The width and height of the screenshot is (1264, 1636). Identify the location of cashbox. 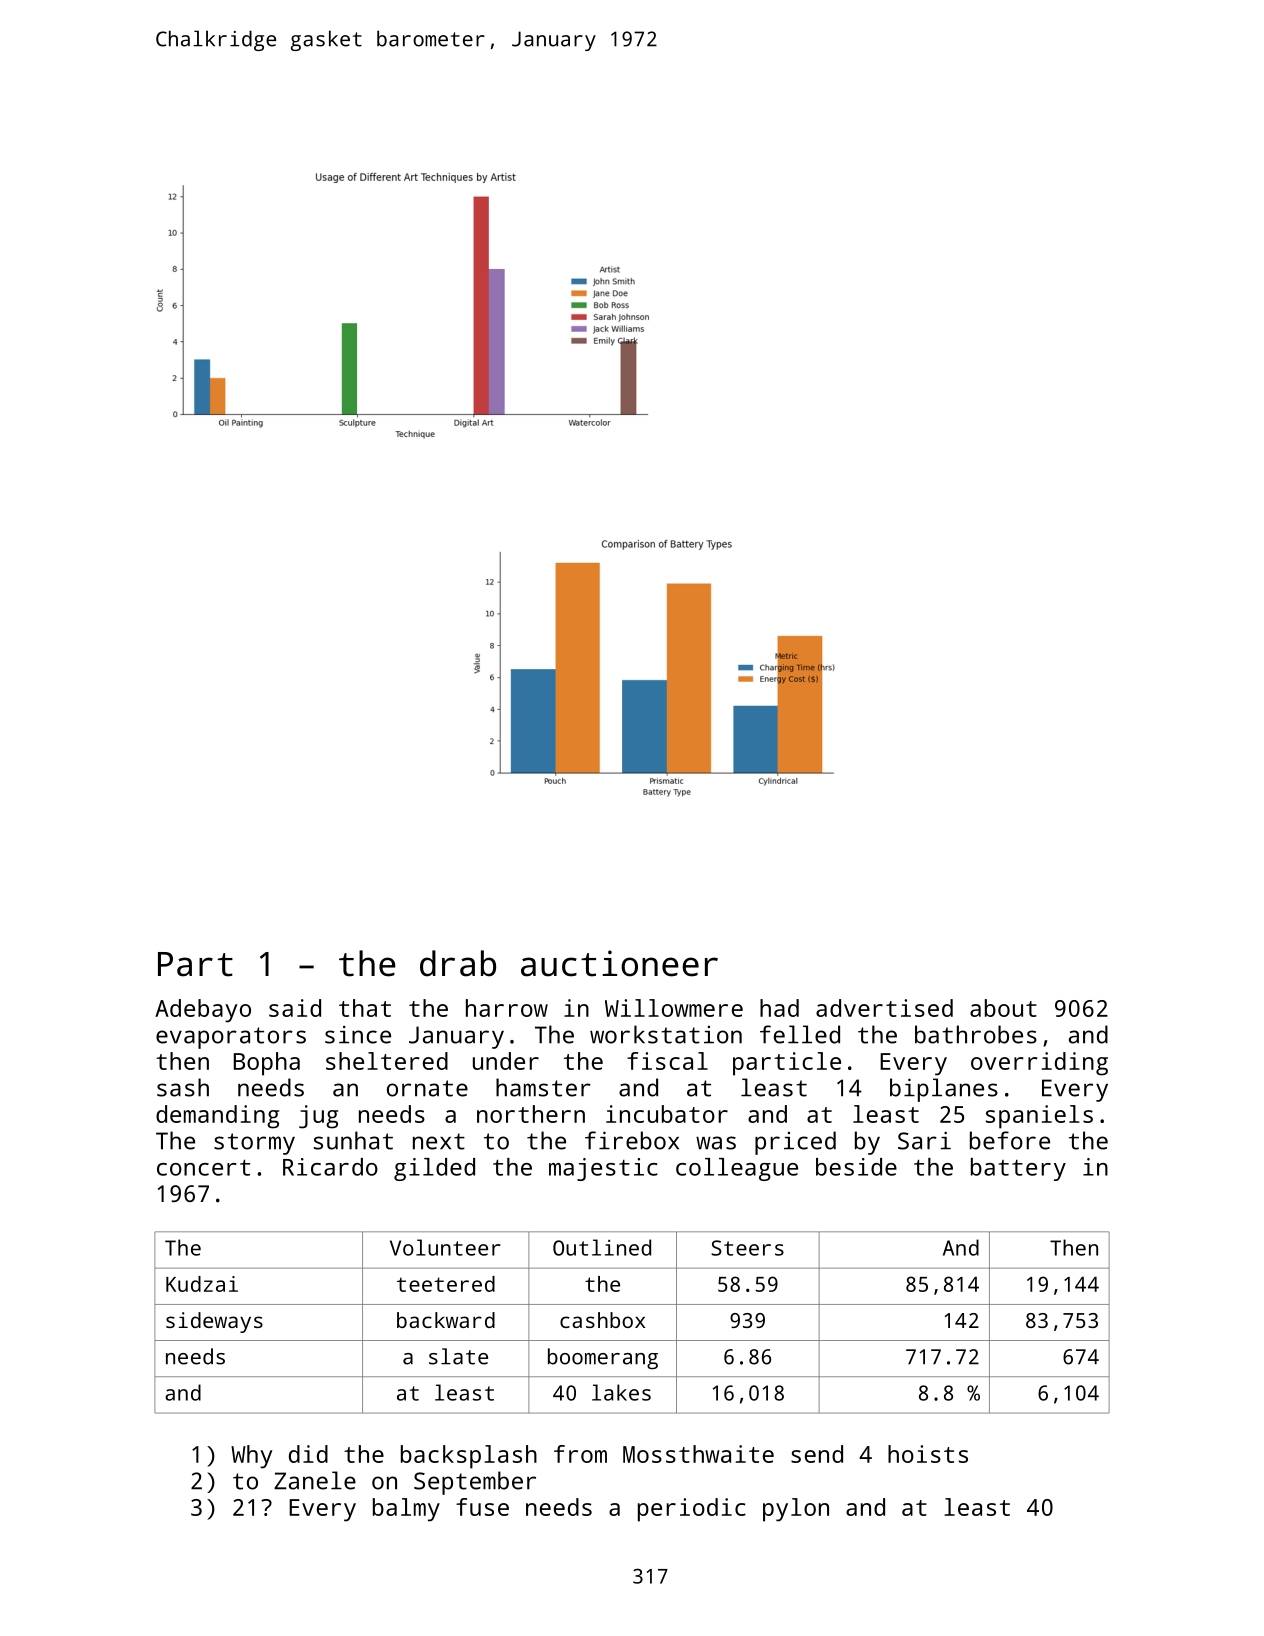
(602, 1320).
